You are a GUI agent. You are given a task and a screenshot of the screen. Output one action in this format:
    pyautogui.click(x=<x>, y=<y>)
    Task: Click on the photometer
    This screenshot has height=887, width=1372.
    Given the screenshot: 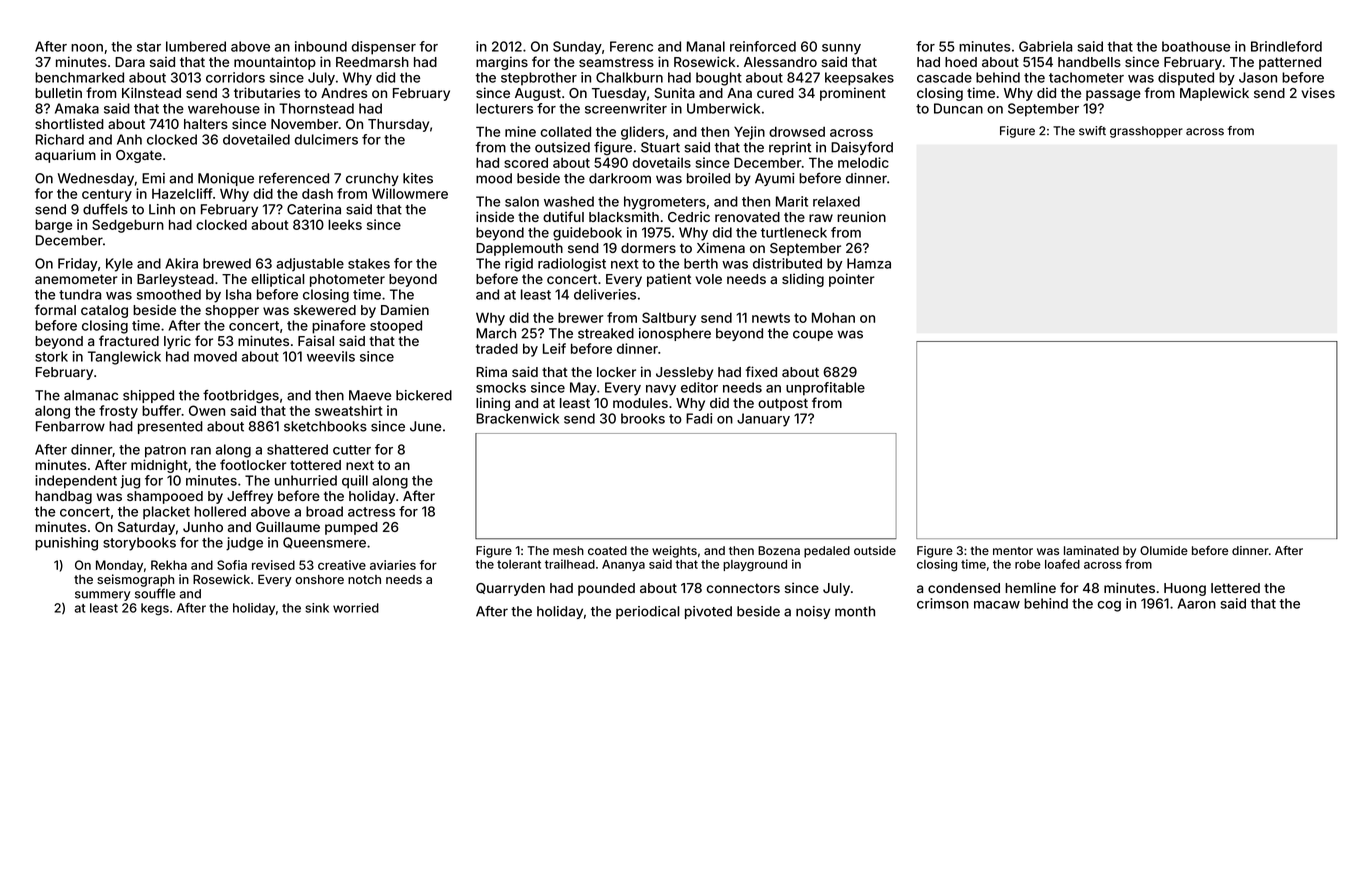 What is the action you would take?
    pyautogui.click(x=347, y=280)
